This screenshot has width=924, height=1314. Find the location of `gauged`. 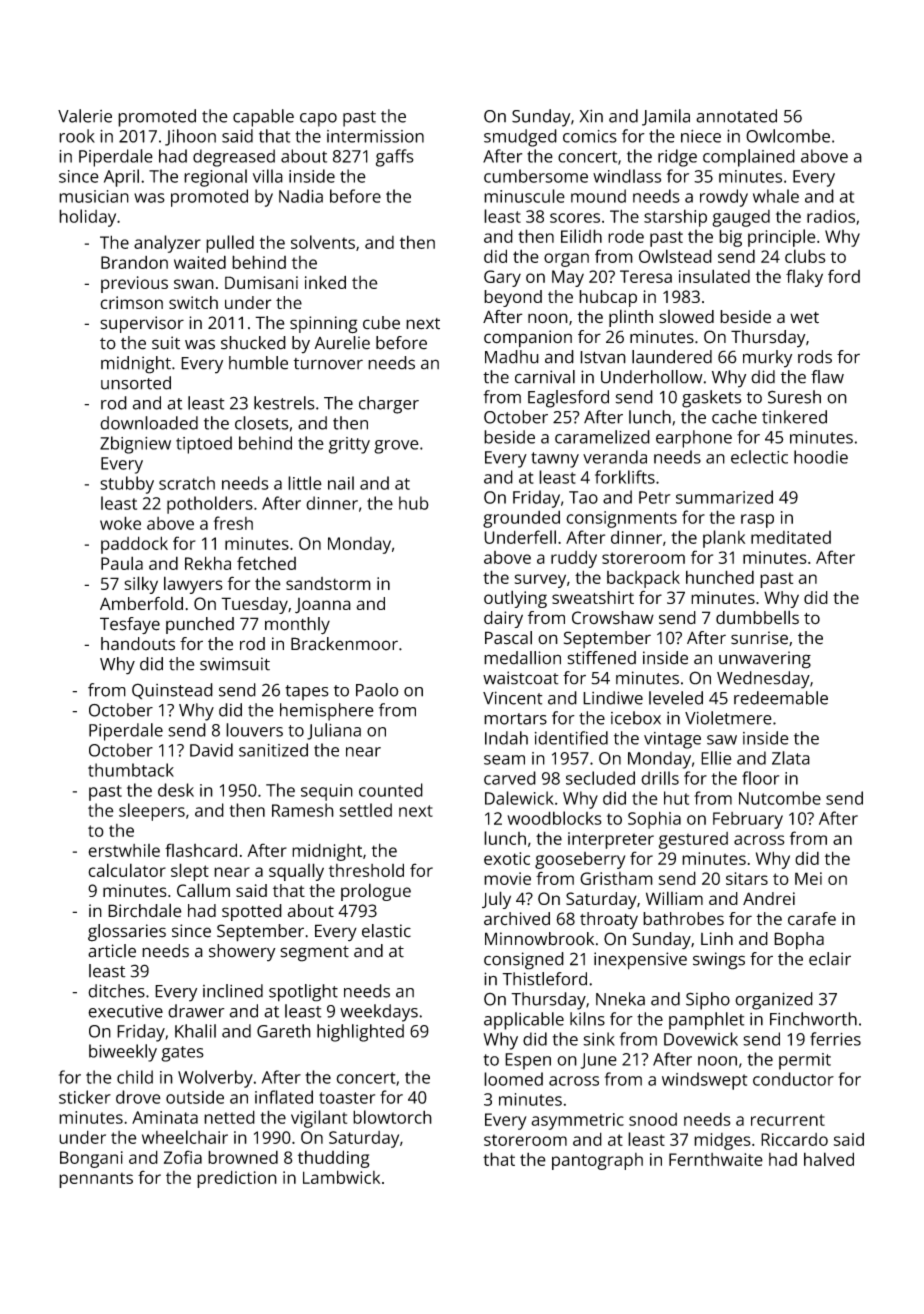

gauged is located at coordinates (741, 218).
